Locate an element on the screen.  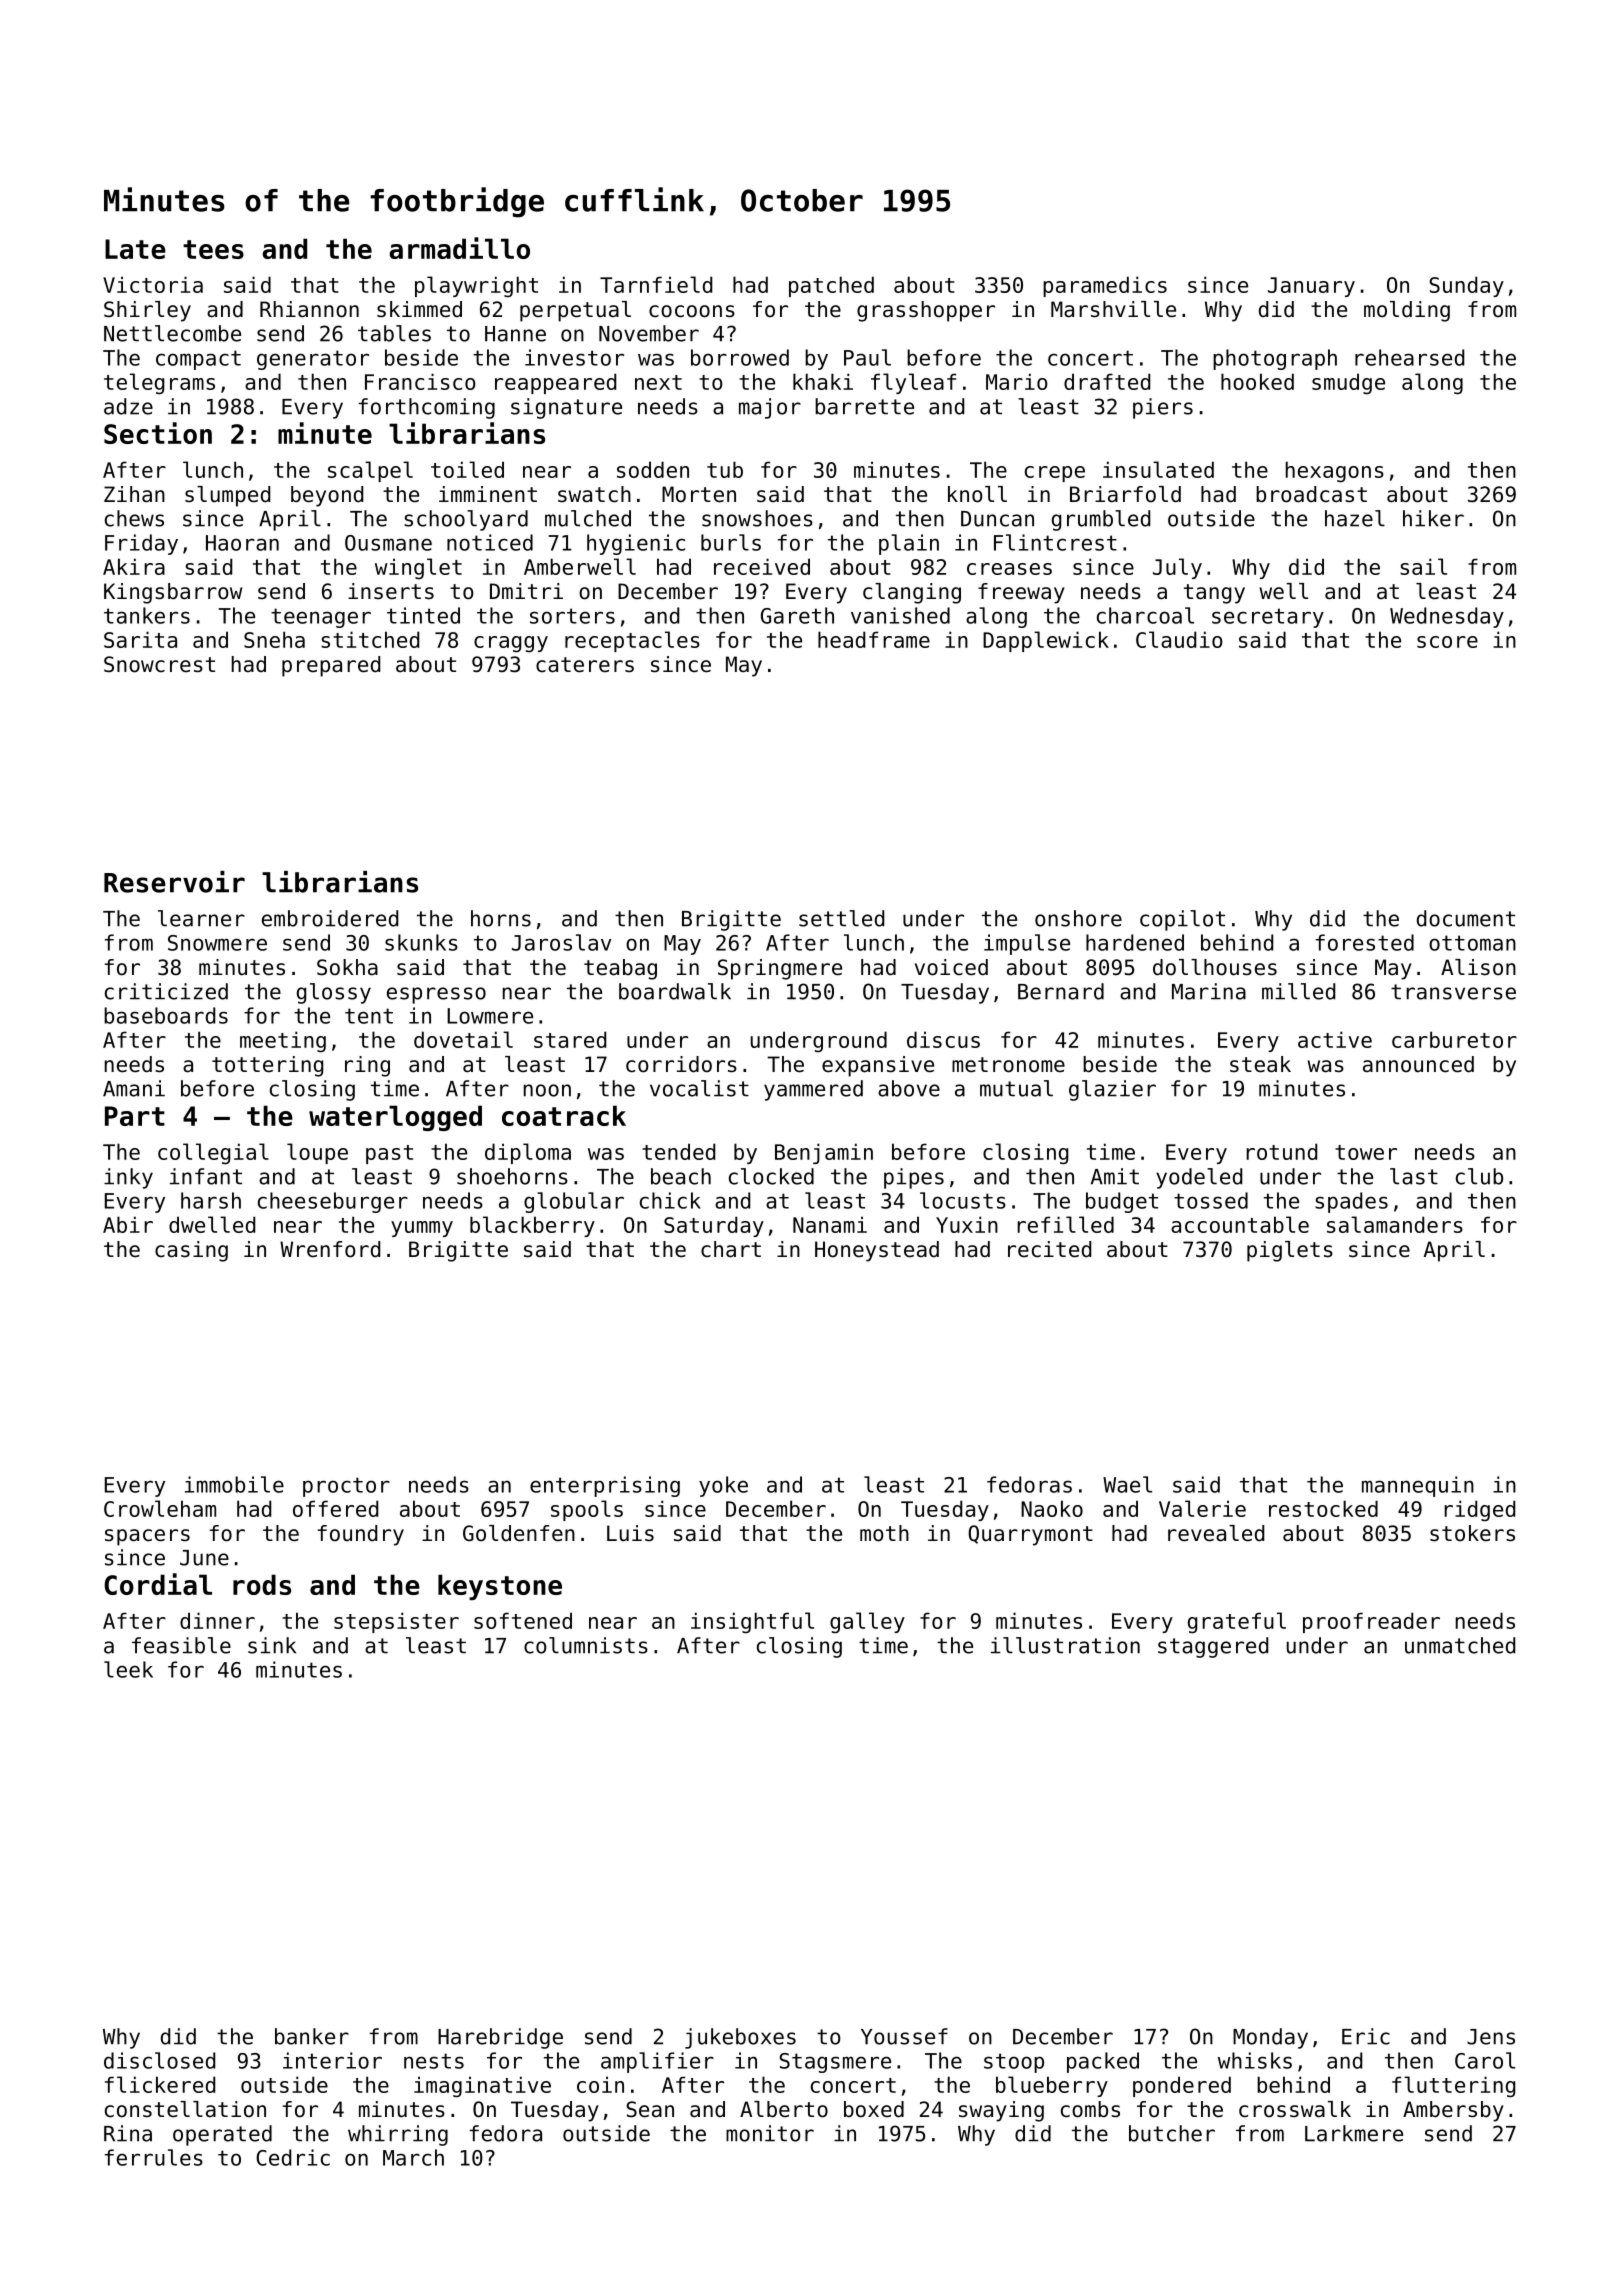
disclosed is located at coordinates (159, 2060).
